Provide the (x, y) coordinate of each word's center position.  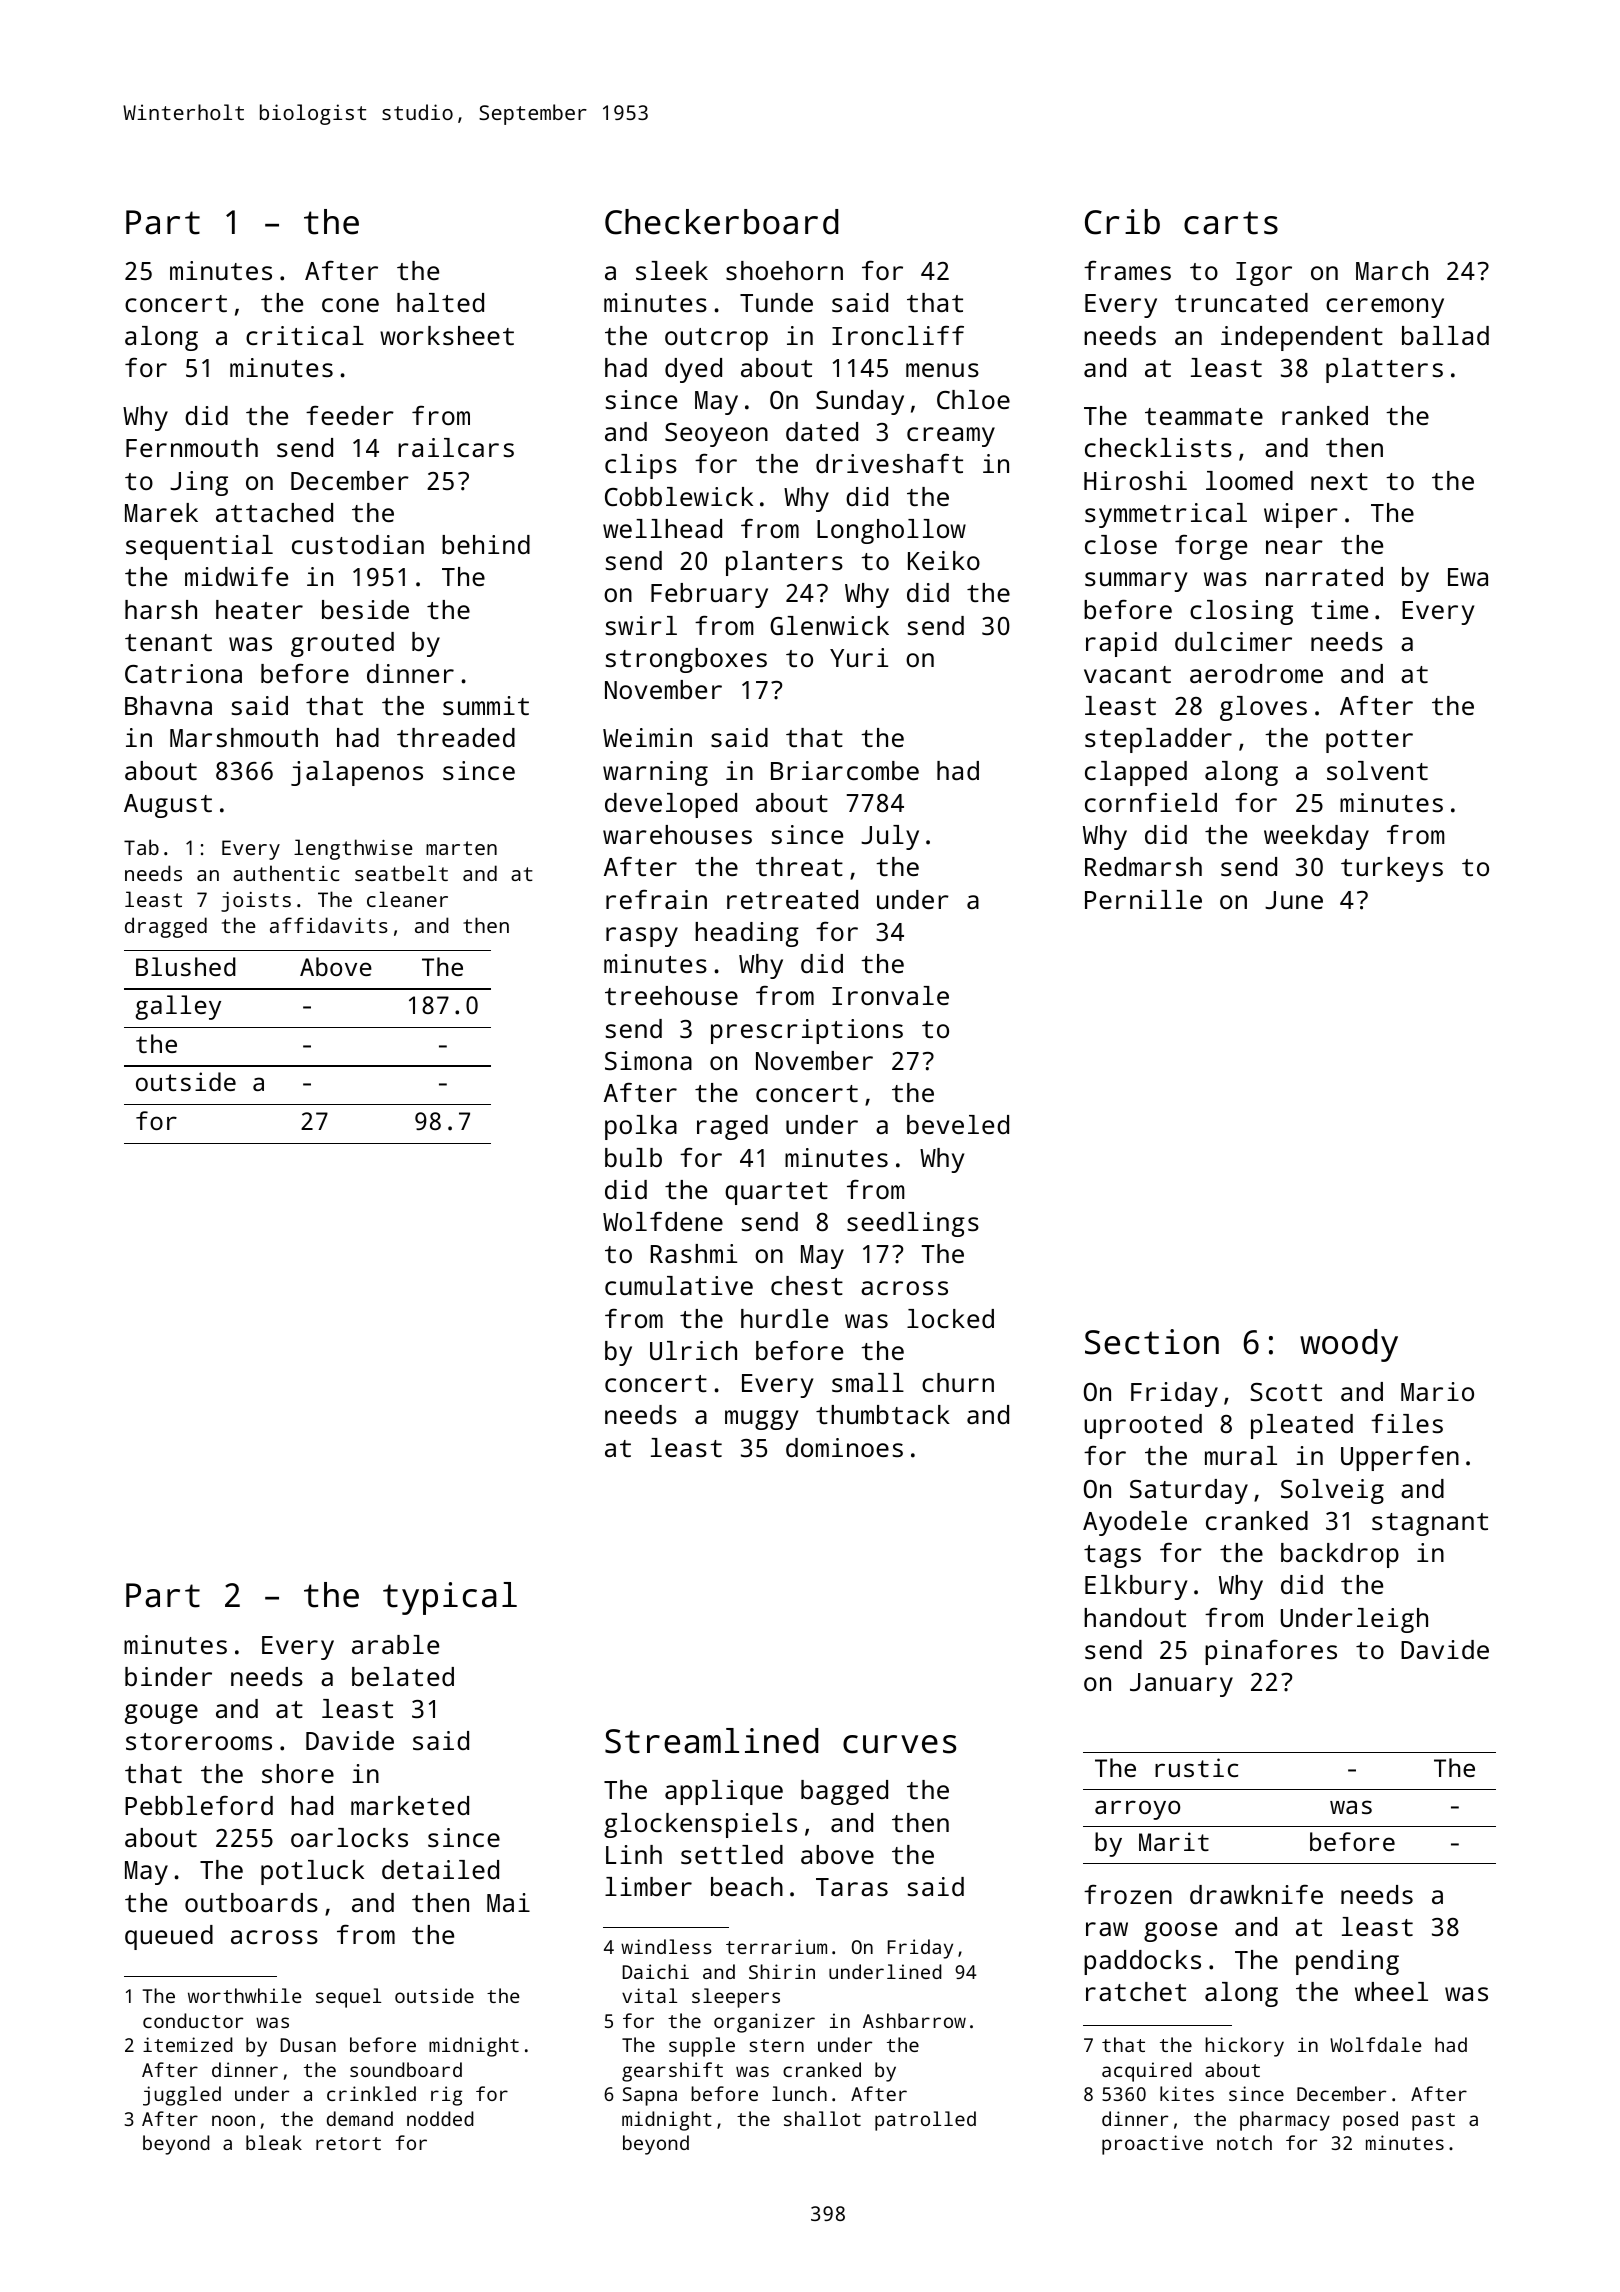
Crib (1122, 222)
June (1294, 900)
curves (899, 1744)
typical (450, 1598)
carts (1231, 223)
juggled (182, 2096)
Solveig (1332, 1491)
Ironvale (890, 995)
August (168, 806)
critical (305, 335)
